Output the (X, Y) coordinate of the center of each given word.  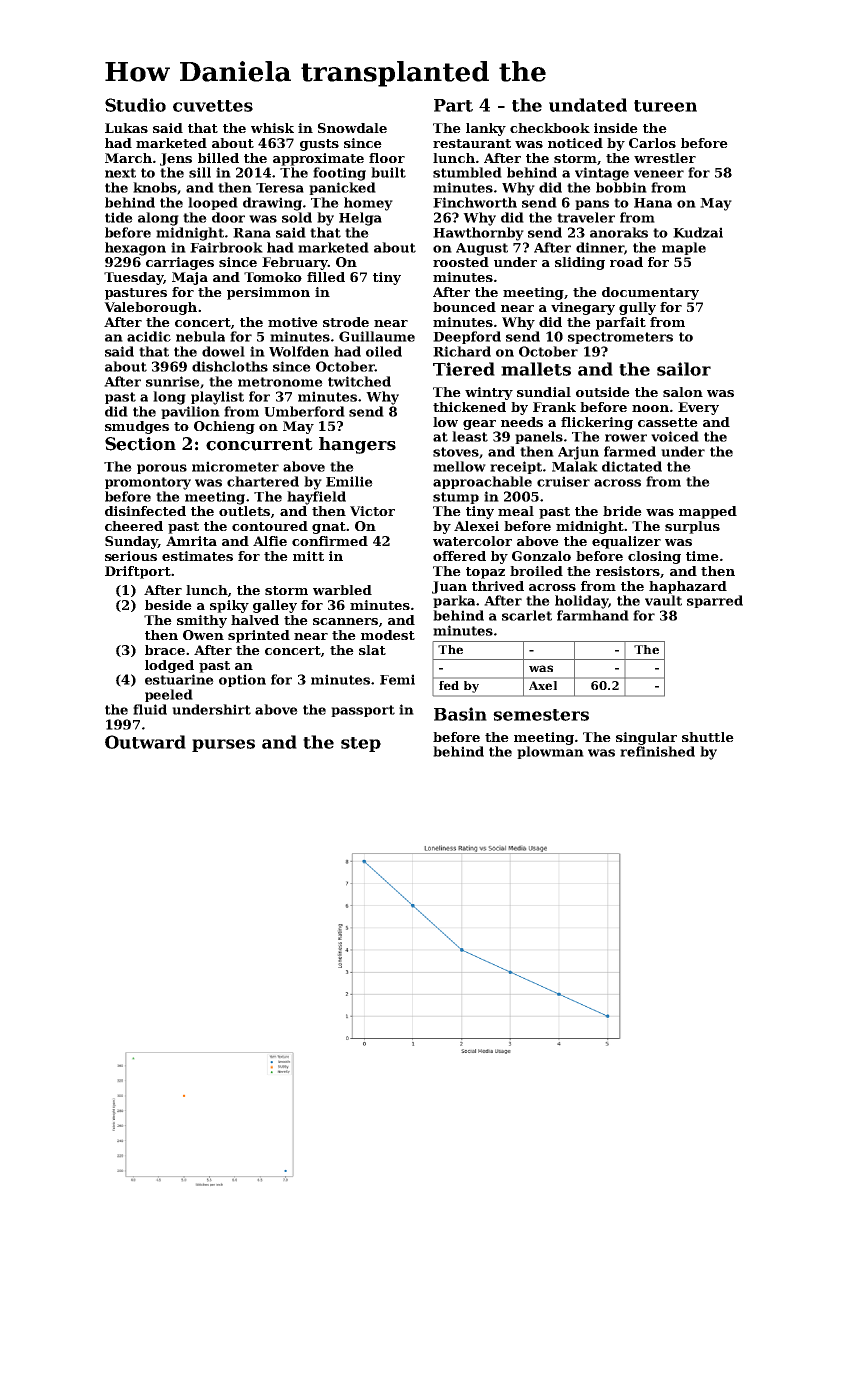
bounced (464, 307)
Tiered (464, 369)
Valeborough (150, 308)
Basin (460, 714)
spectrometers (620, 338)
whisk (272, 128)
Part (453, 105)
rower (626, 438)
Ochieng (224, 427)
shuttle (708, 737)
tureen (665, 106)
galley (275, 606)
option (242, 680)
